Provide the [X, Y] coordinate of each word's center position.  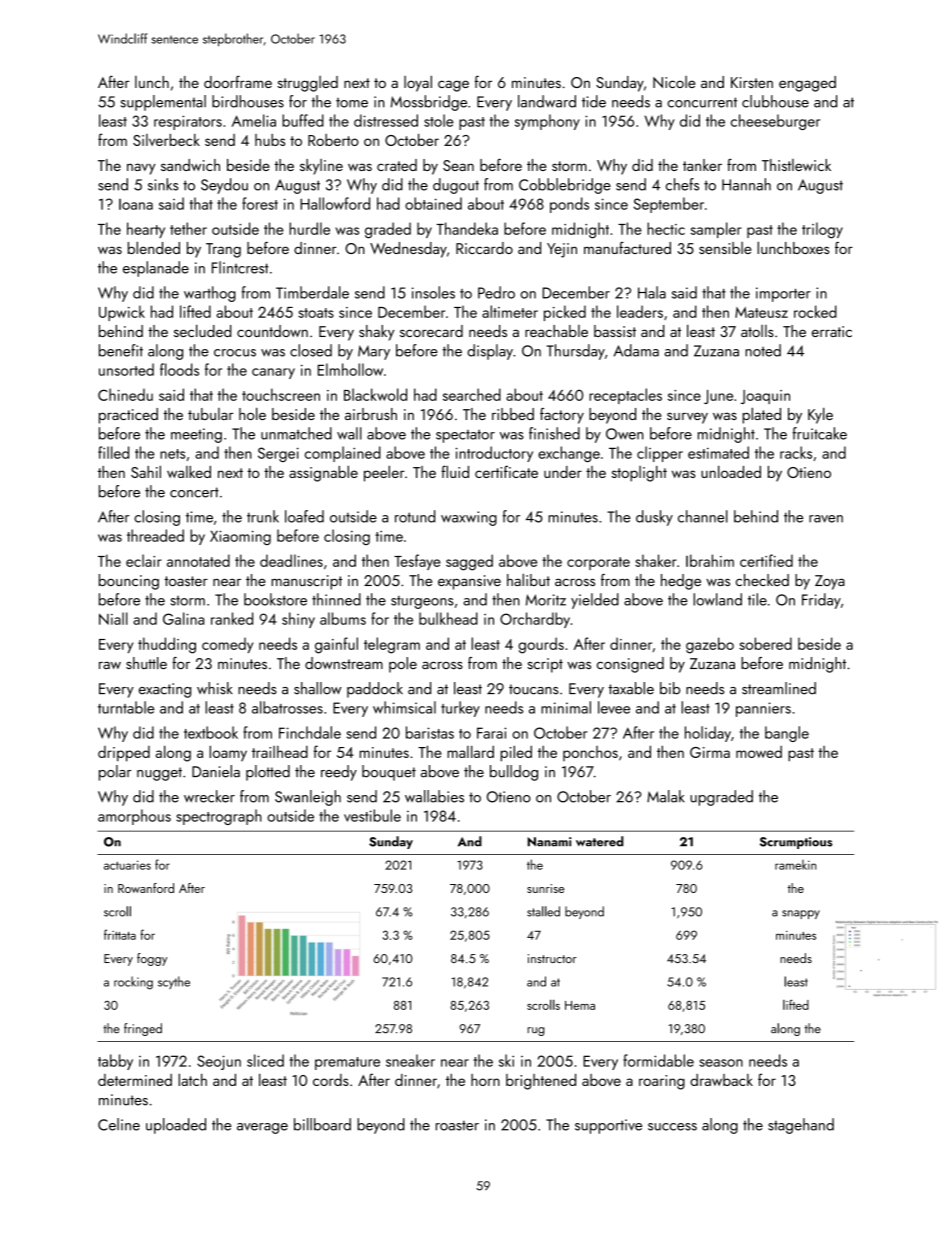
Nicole [674, 82]
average [262, 1128]
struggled [307, 84]
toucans [534, 689]
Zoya [830, 582]
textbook [211, 732]
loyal [418, 83]
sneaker [410, 1060]
